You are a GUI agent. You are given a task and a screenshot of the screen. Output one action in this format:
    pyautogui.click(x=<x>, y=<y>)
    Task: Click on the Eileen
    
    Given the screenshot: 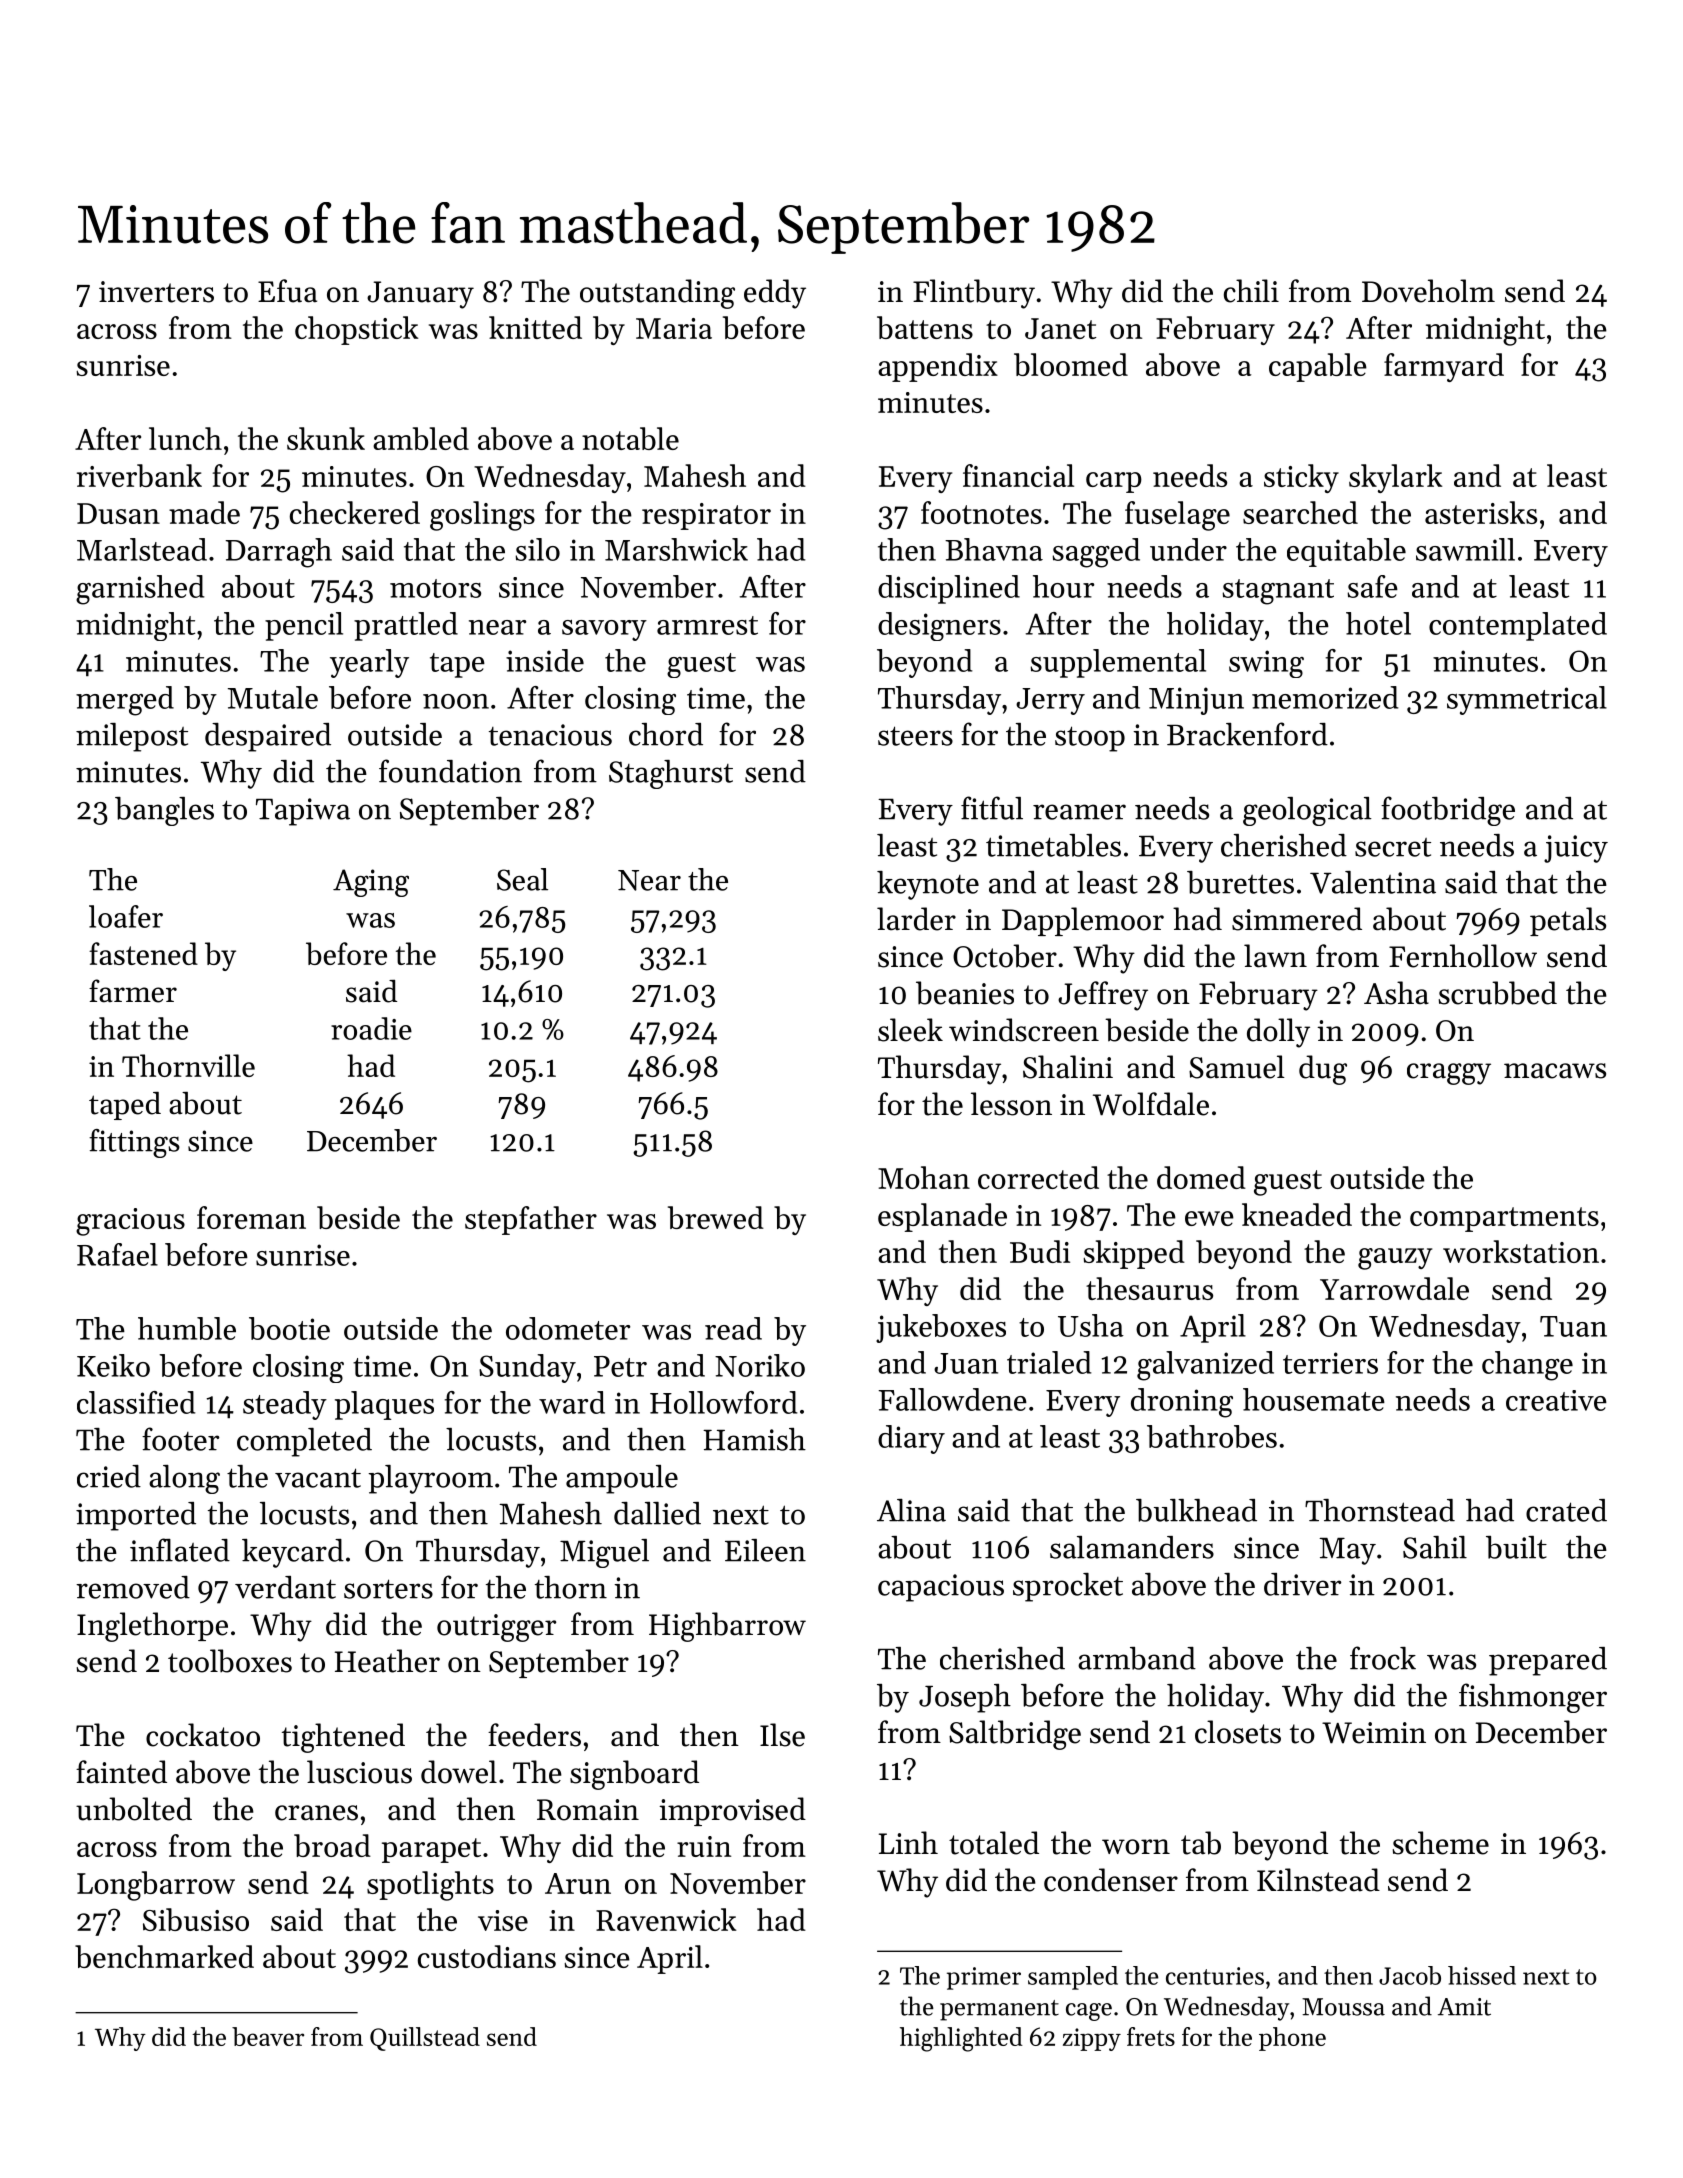 What is the action you would take?
    pyautogui.click(x=765, y=1550)
